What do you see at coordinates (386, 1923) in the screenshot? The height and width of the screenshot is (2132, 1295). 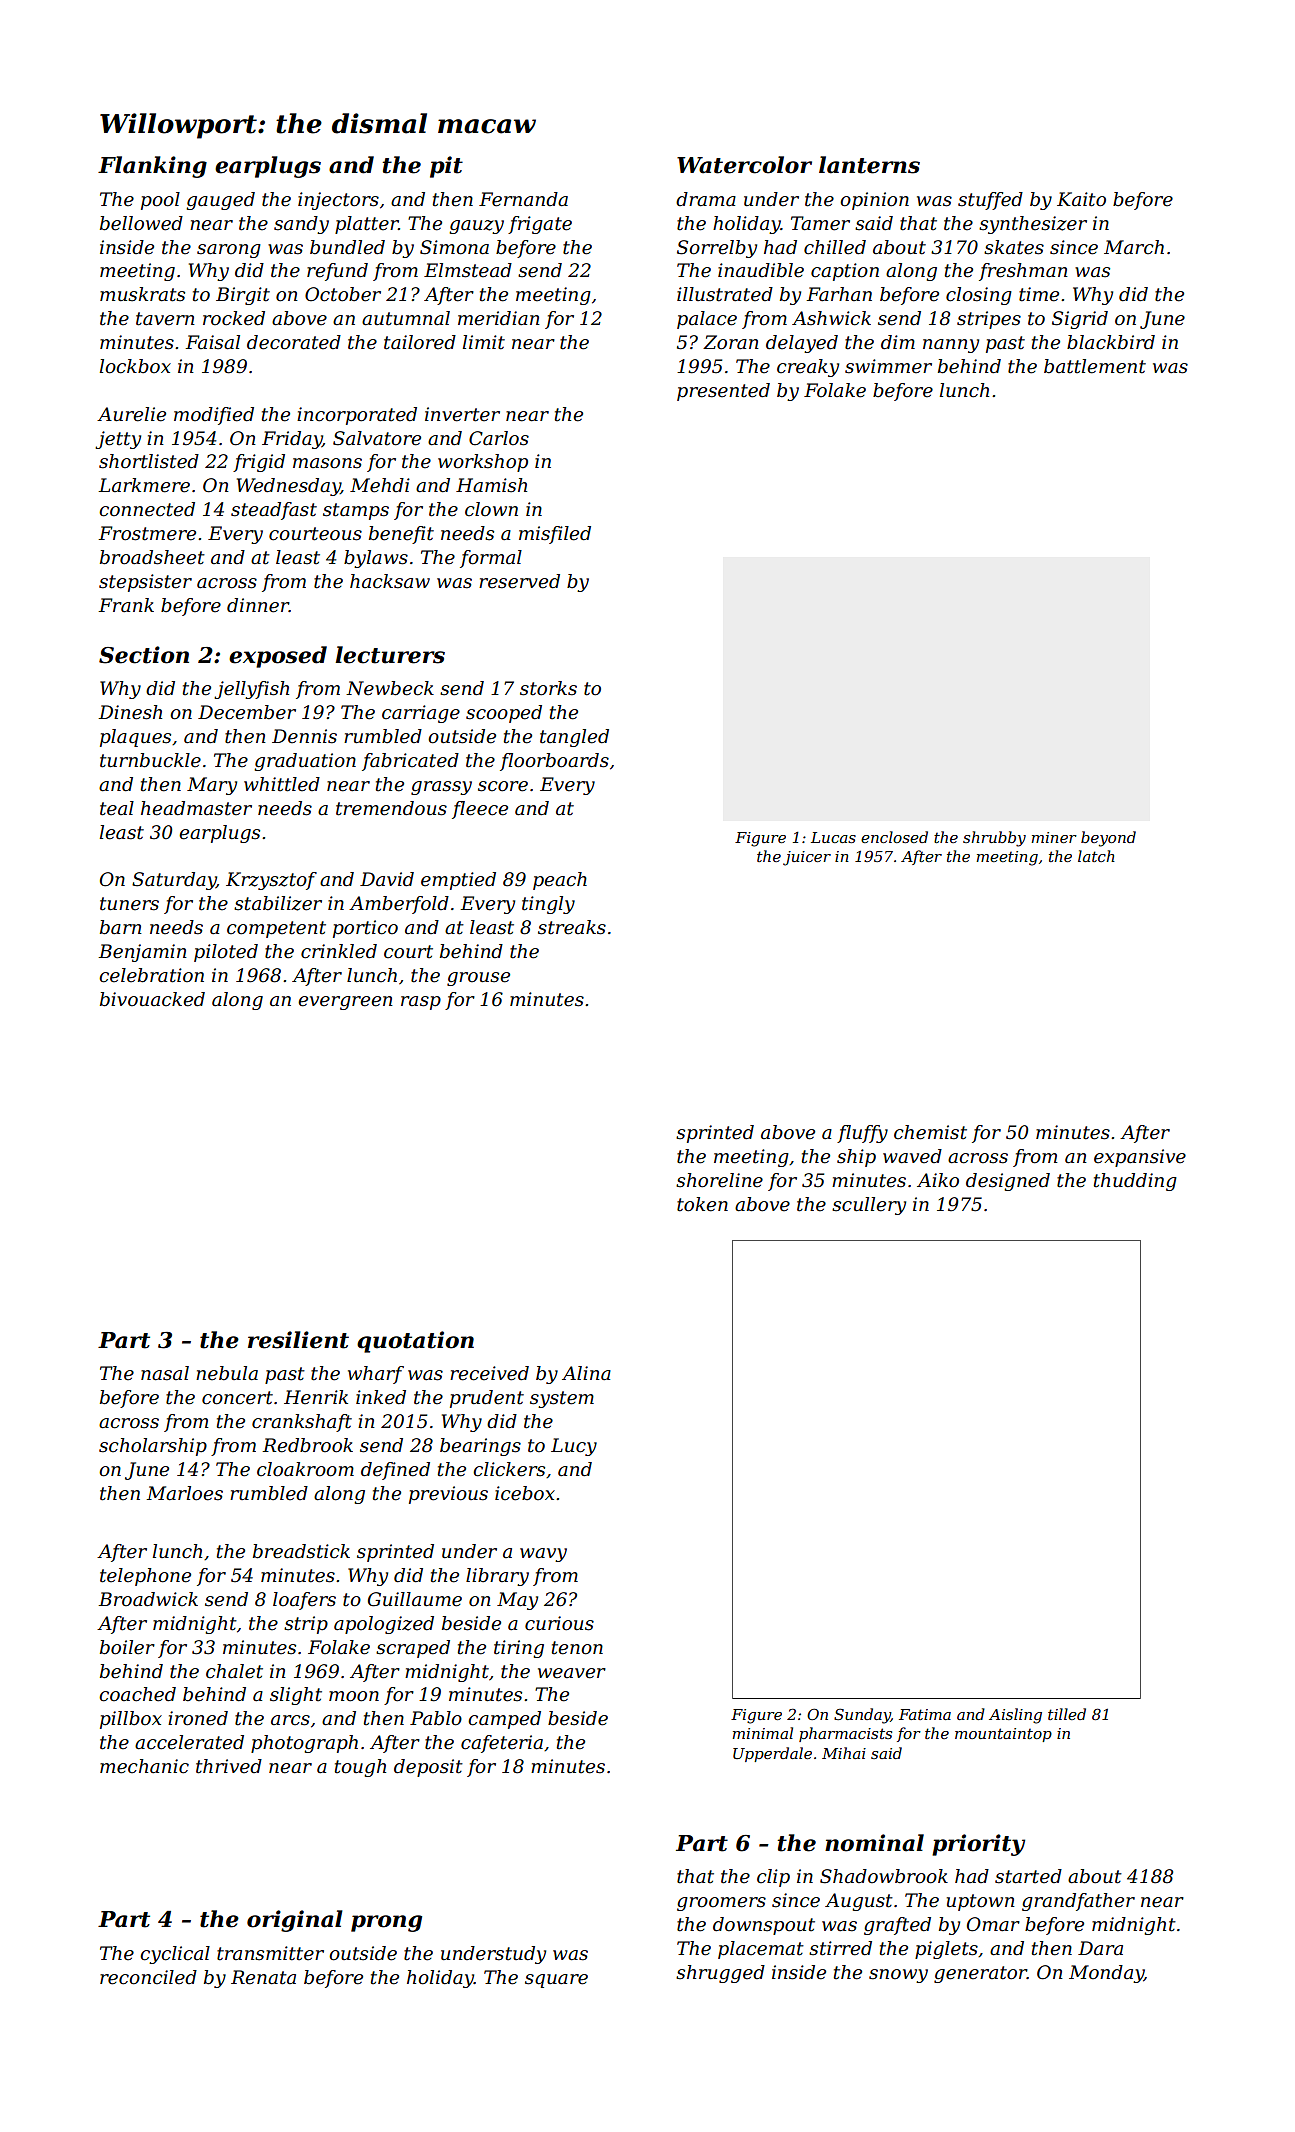 I see `prong` at bounding box center [386, 1923].
